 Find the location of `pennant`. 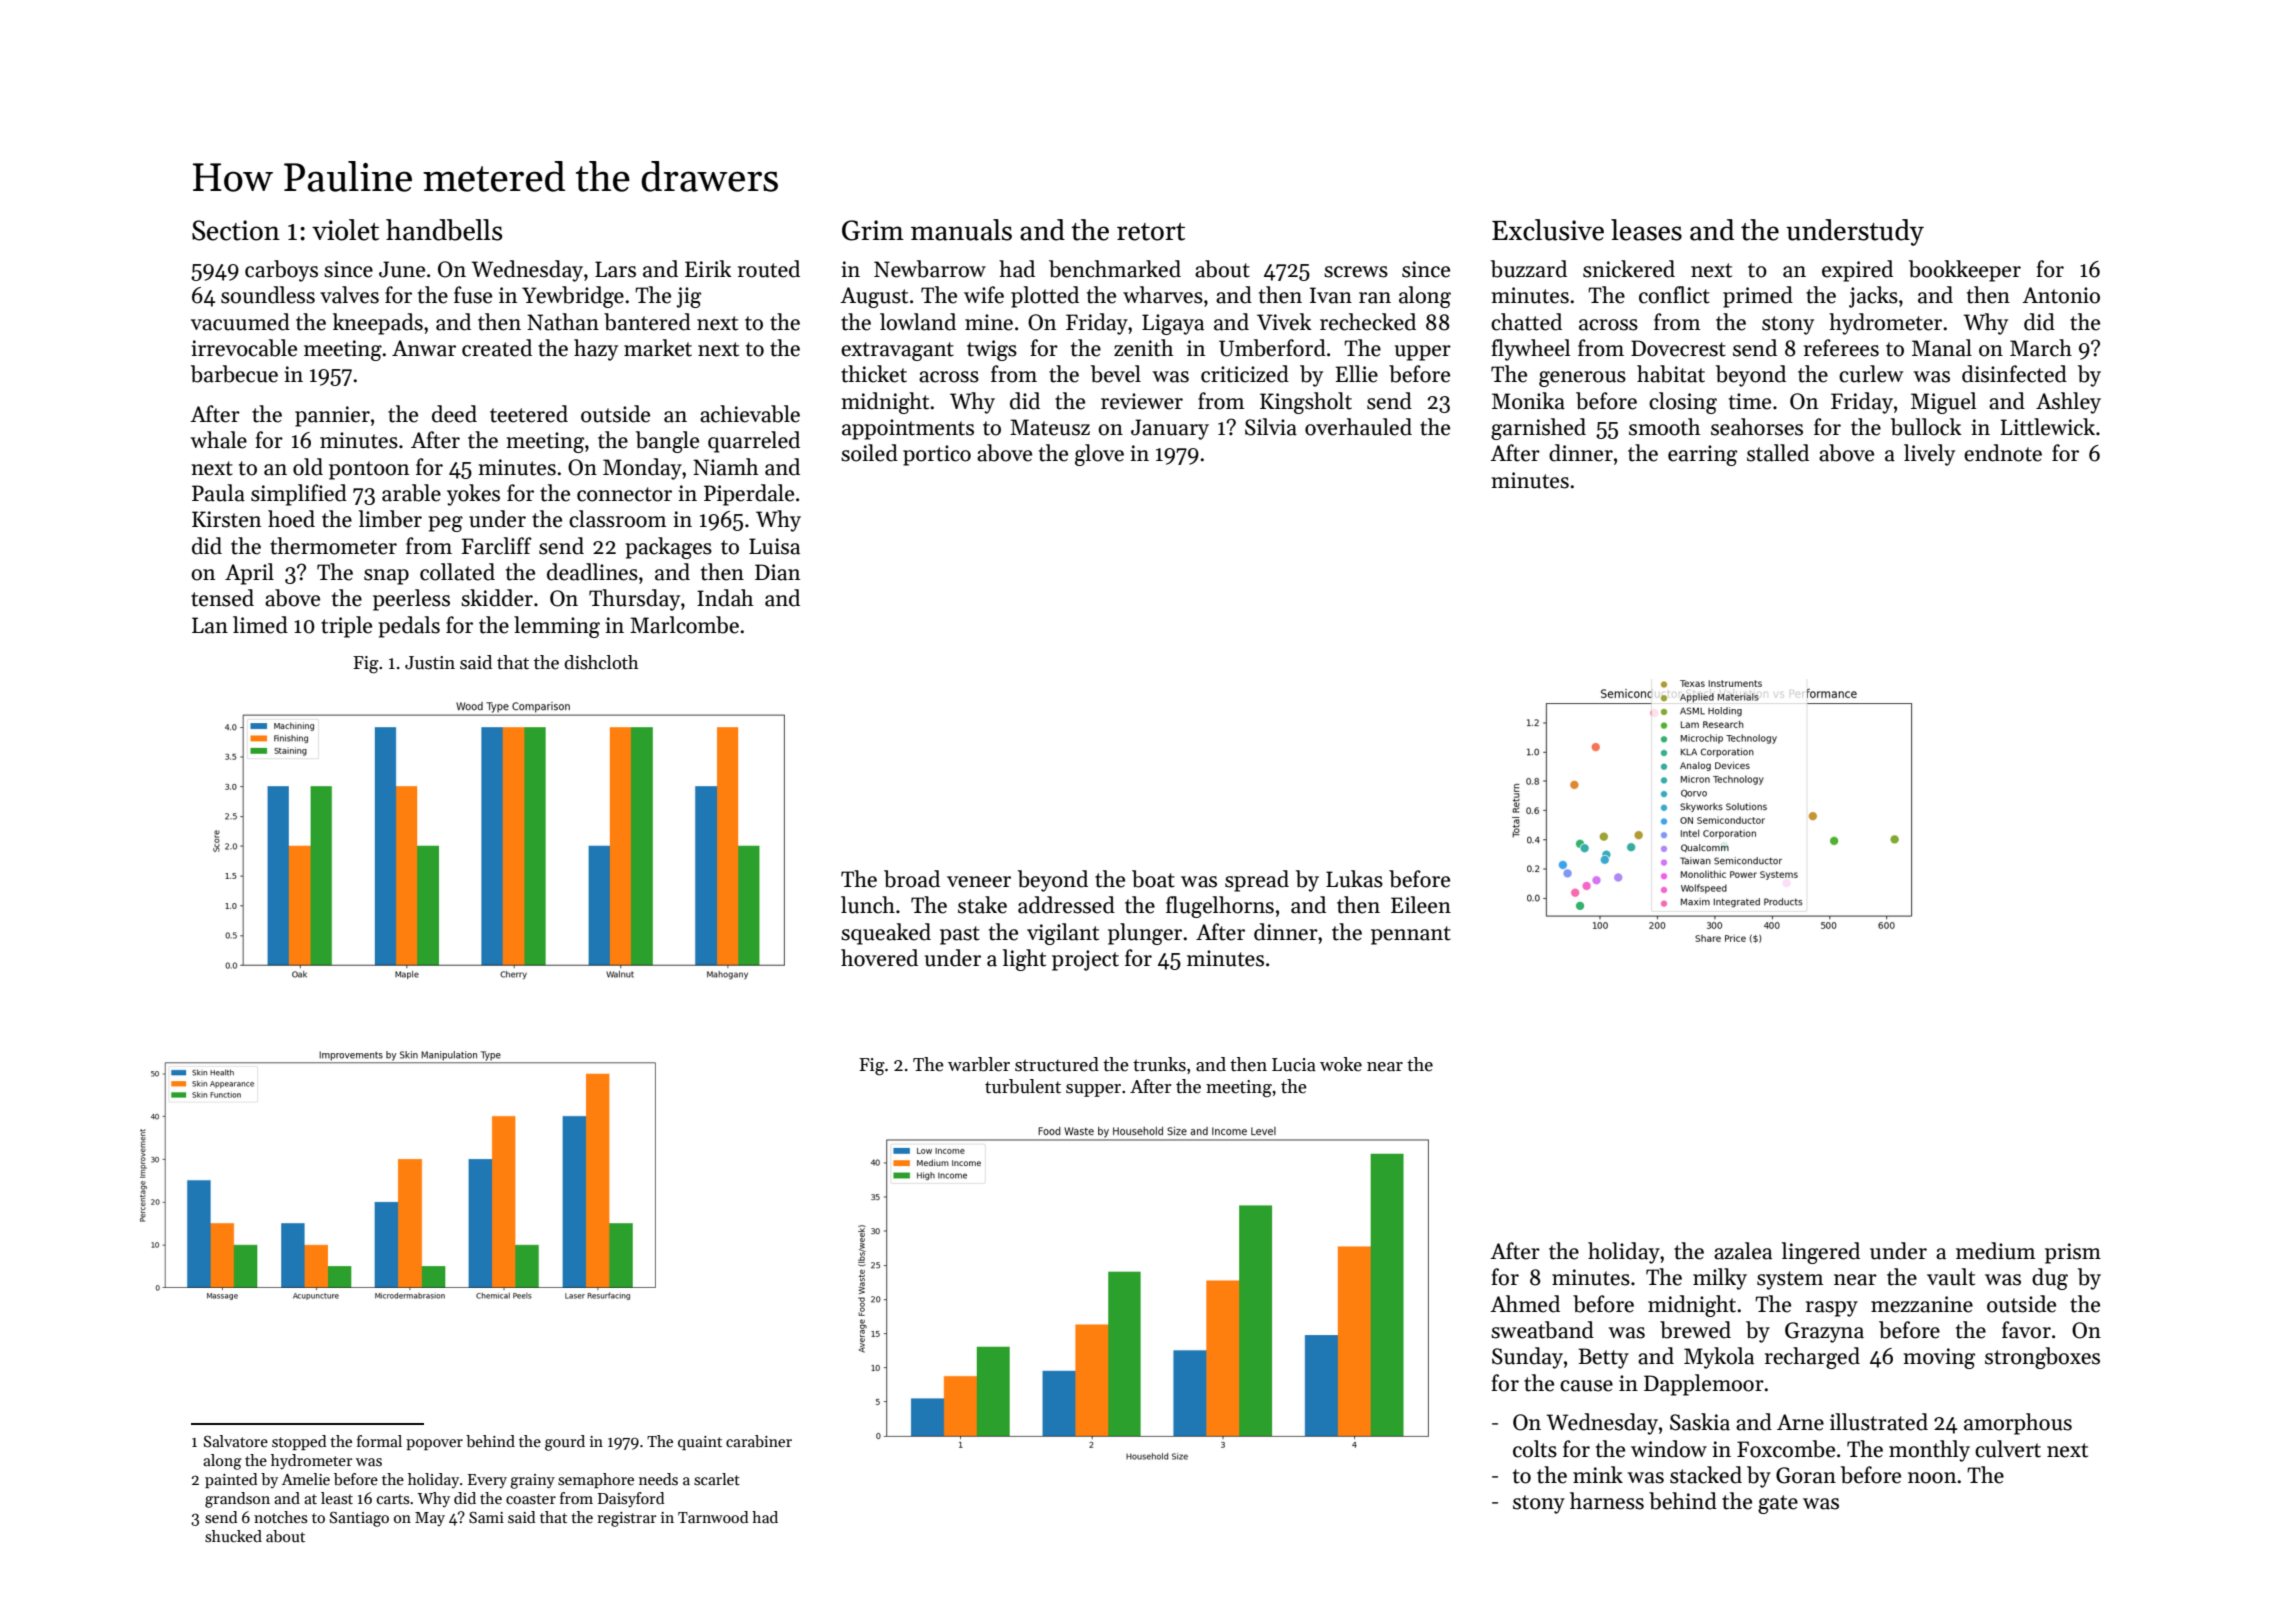

pennant is located at coordinates (1411, 935).
